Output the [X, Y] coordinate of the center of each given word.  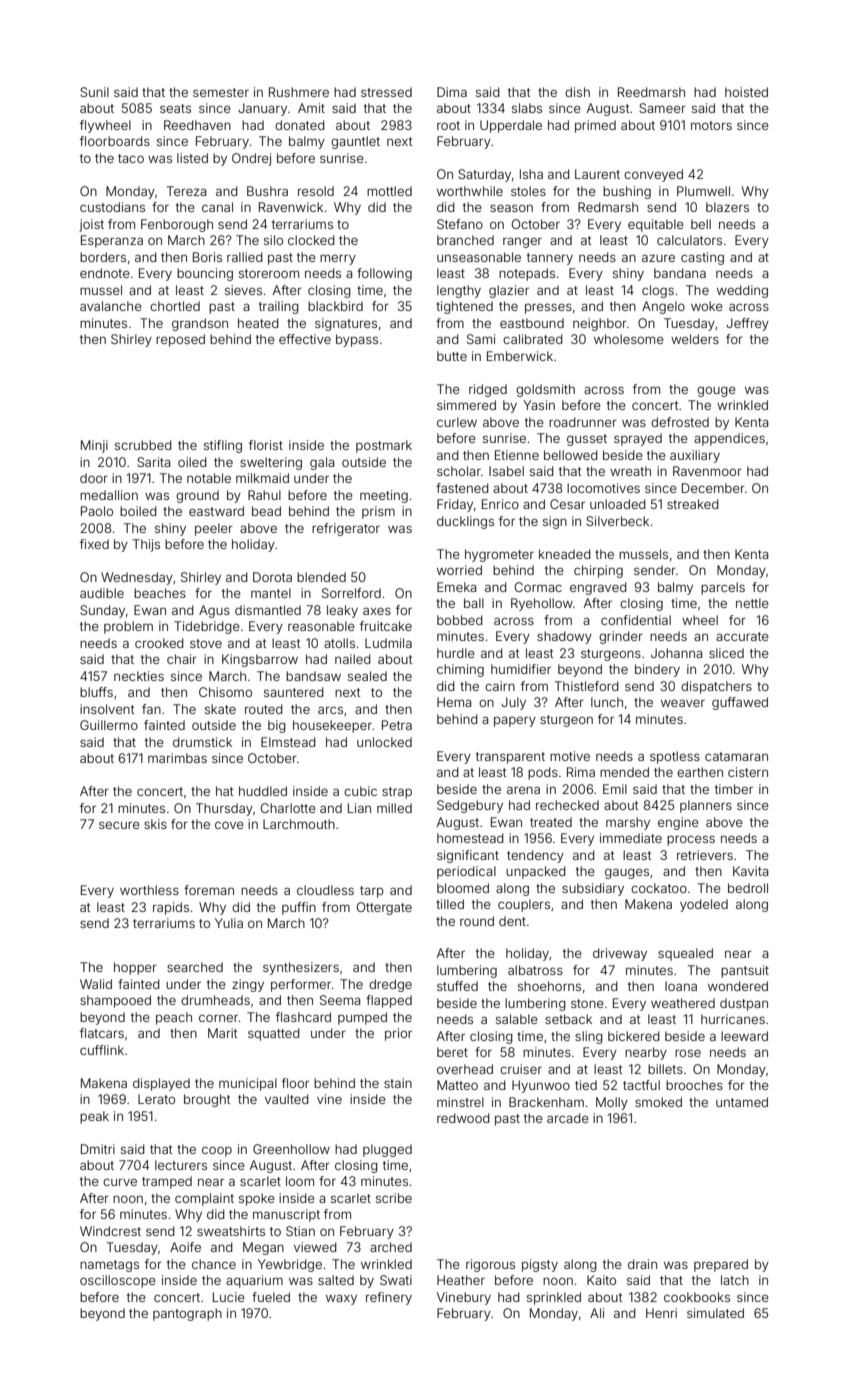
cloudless [325, 890]
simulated [715, 1313]
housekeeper [332, 726]
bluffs [96, 692]
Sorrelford [351, 593]
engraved [598, 588]
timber [734, 789]
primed [595, 126]
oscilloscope [118, 1281]
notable [209, 478]
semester [221, 92]
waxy [341, 1299]
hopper [135, 968]
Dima [452, 92]
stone [587, 1003]
